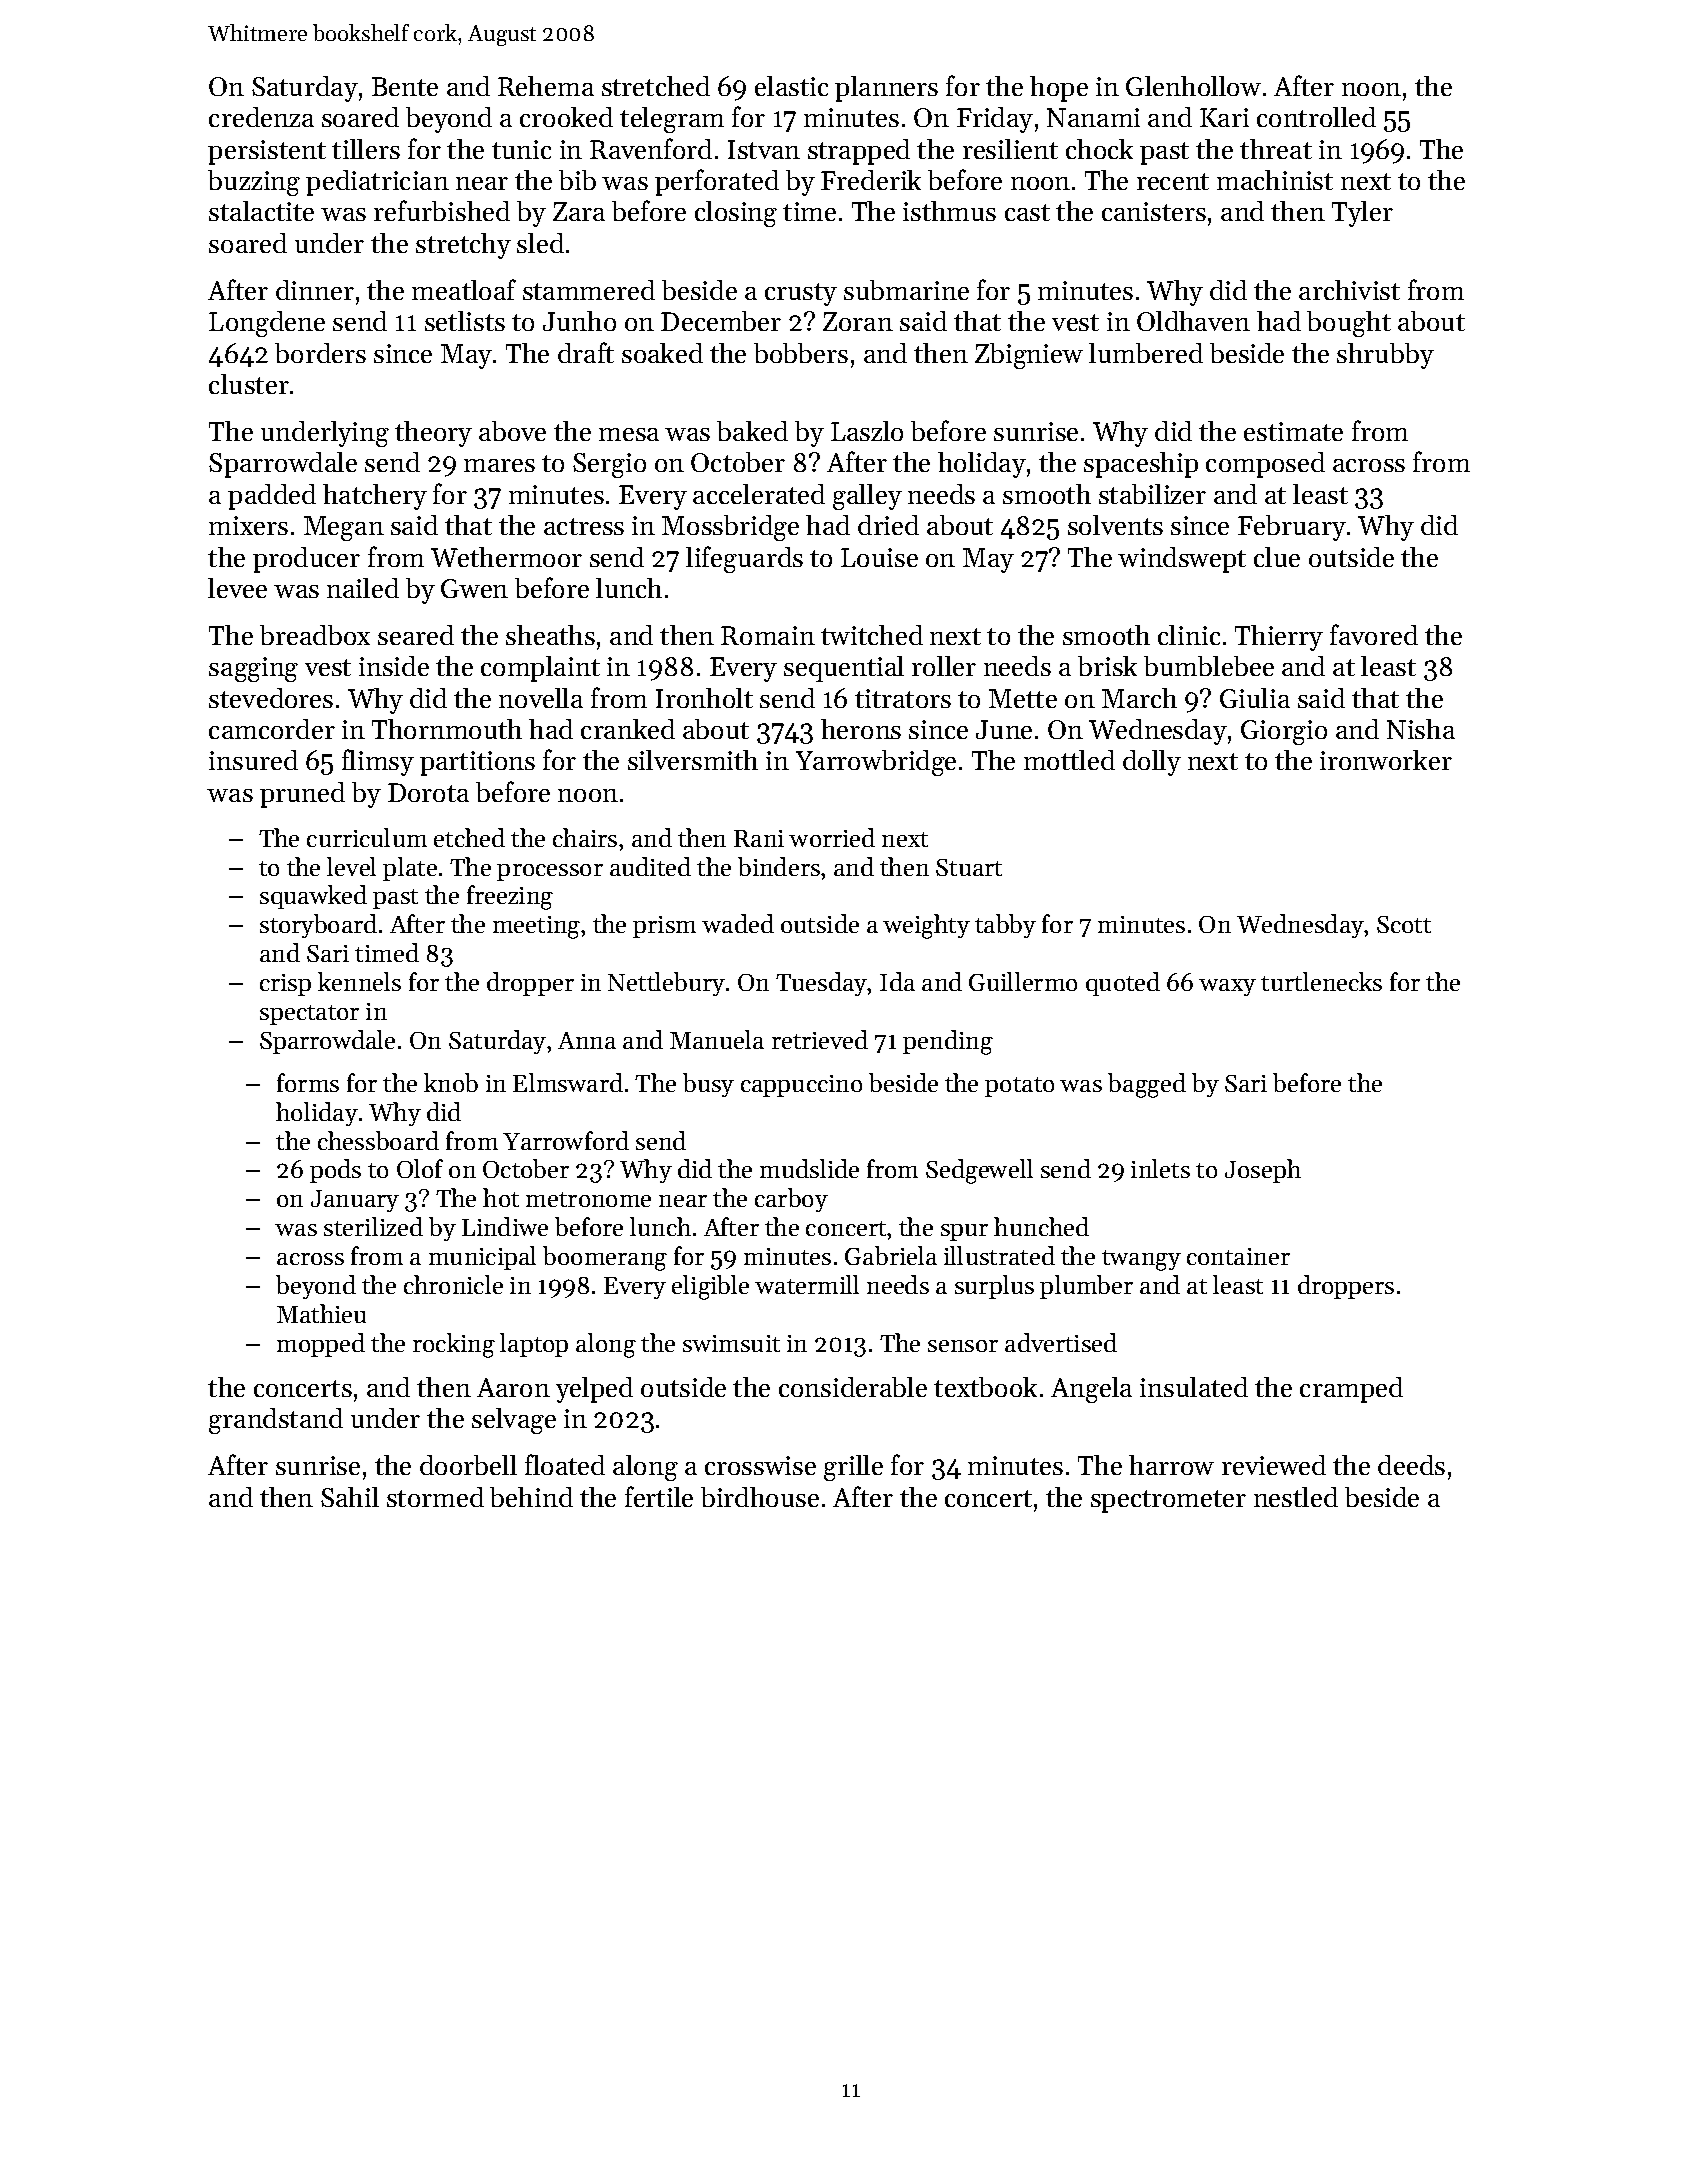 The height and width of the image is (2178, 1683). Describe the element at coordinates (514, 1421) in the image. I see `selvage` at that location.
